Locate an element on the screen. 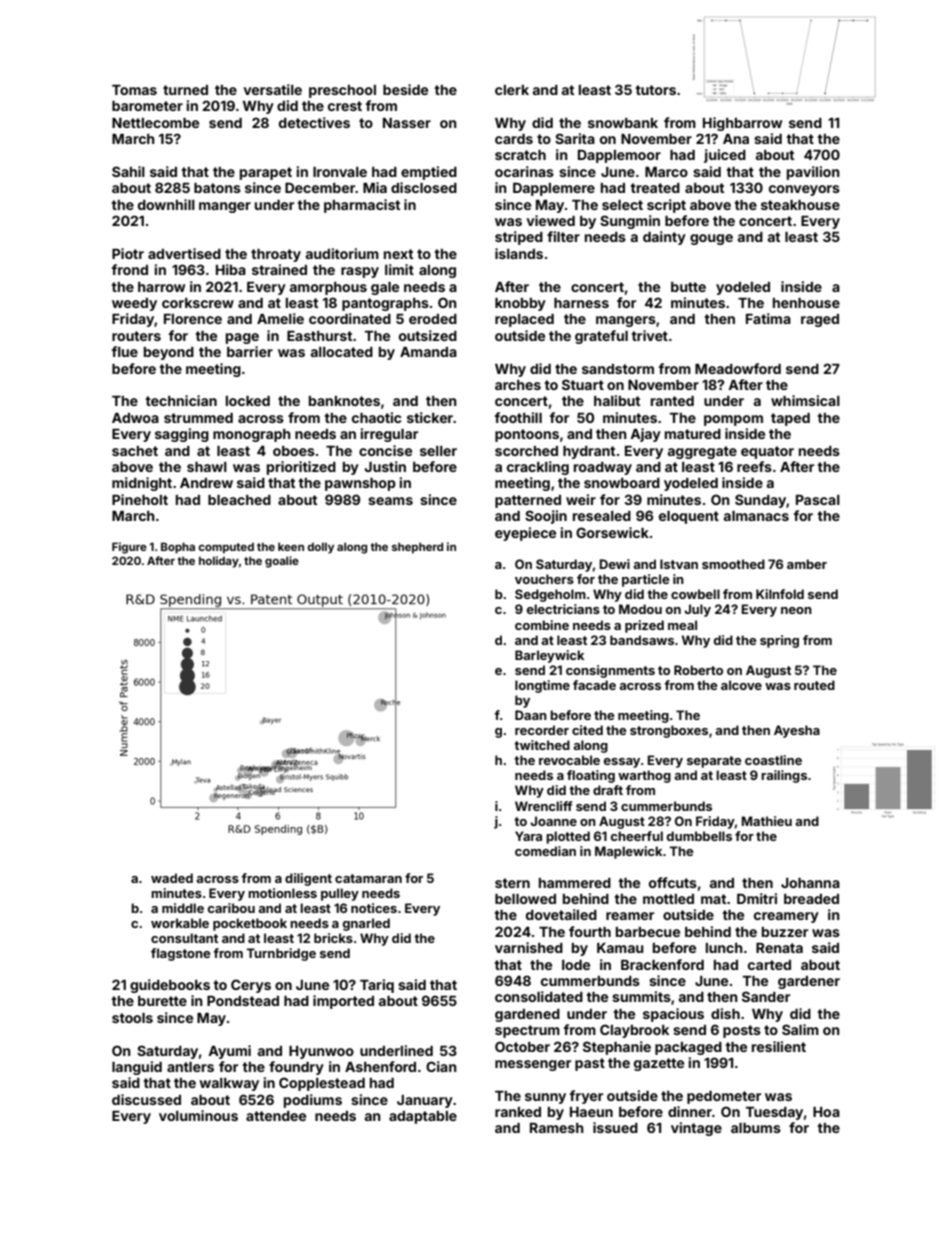  Sedgeholm is located at coordinates (550, 595).
